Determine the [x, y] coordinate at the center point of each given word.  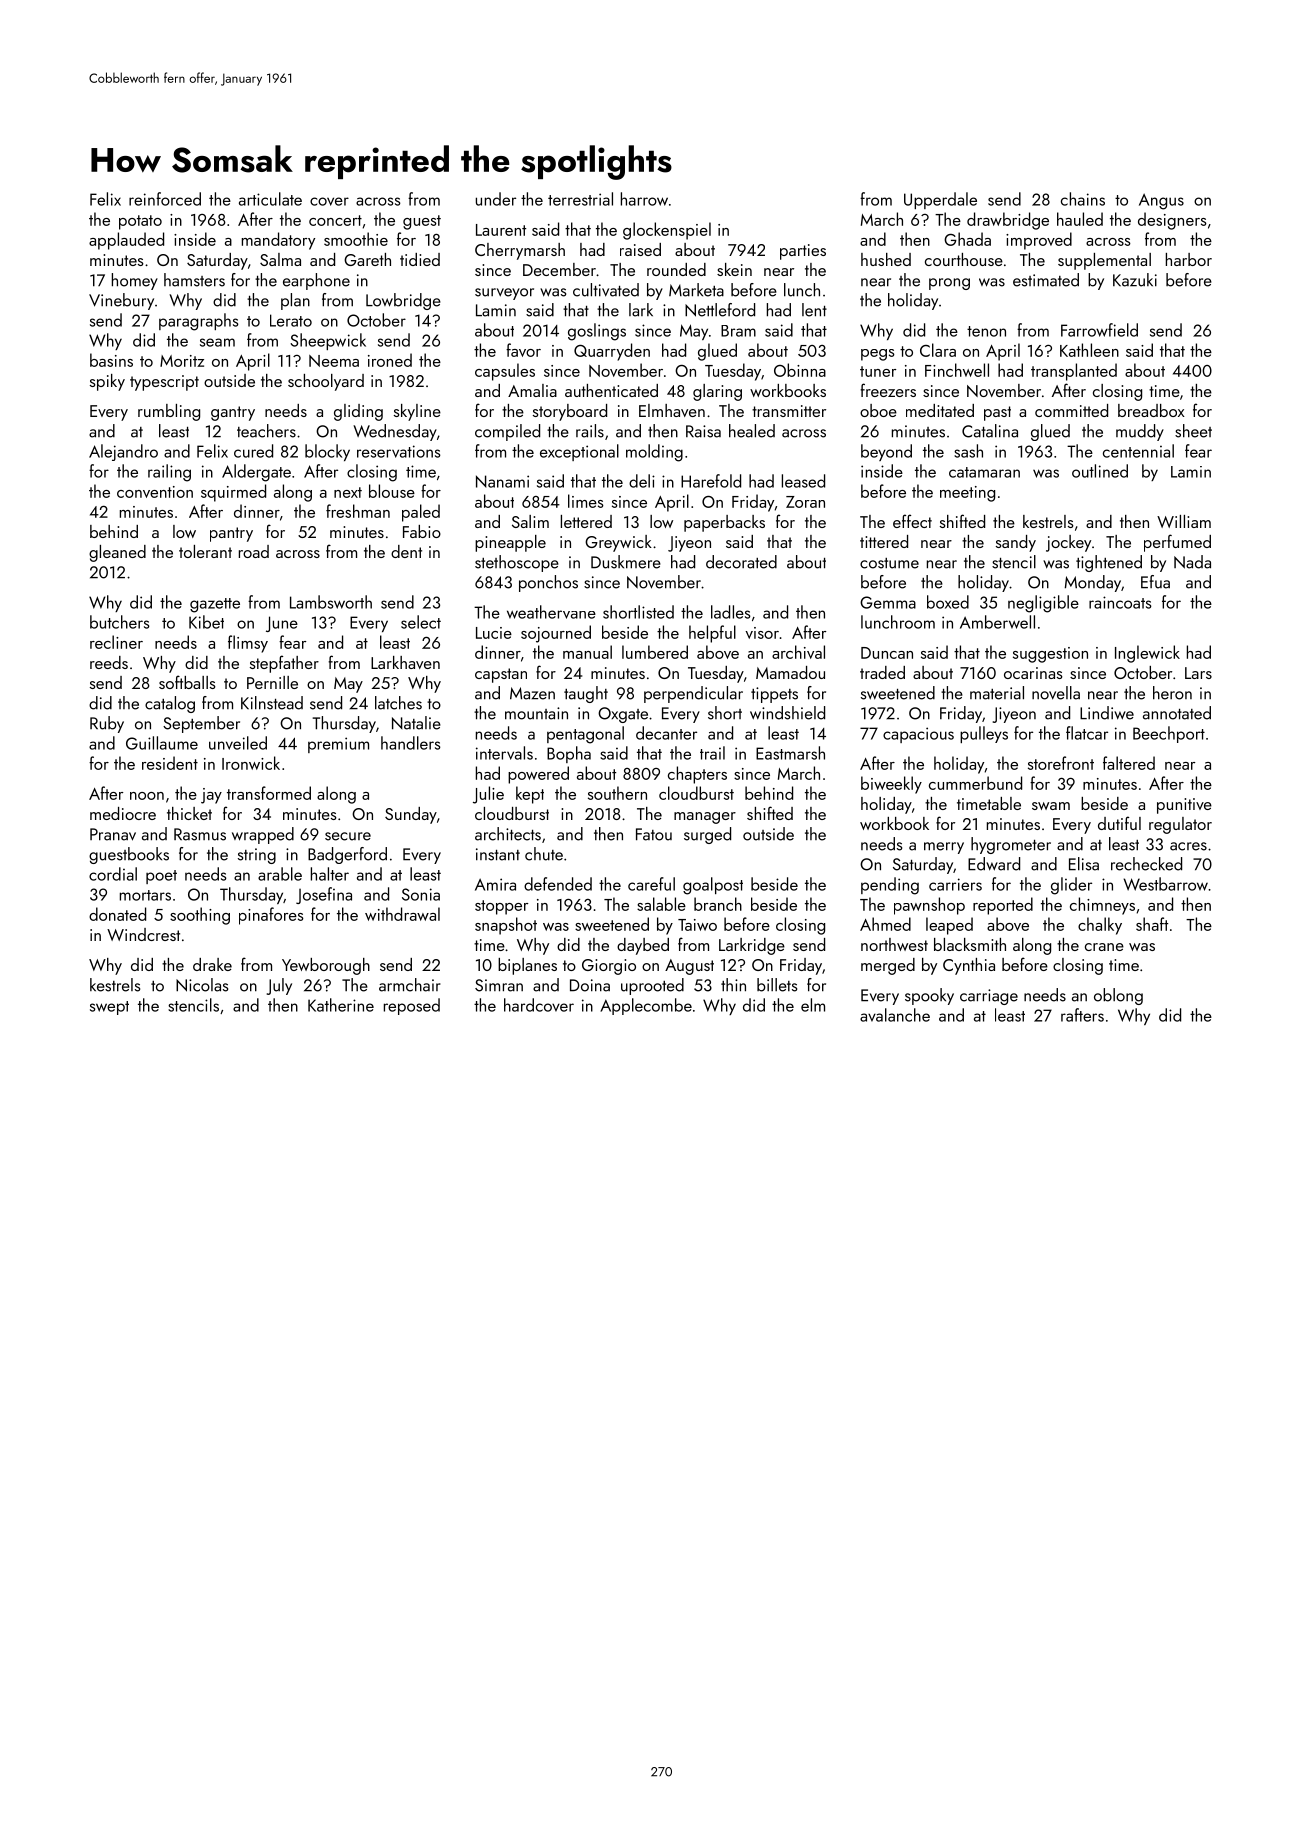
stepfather [284, 664]
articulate [270, 199]
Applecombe [646, 1006]
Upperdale [940, 200]
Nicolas [202, 985]
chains [1083, 199]
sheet [1193, 431]
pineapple [510, 543]
